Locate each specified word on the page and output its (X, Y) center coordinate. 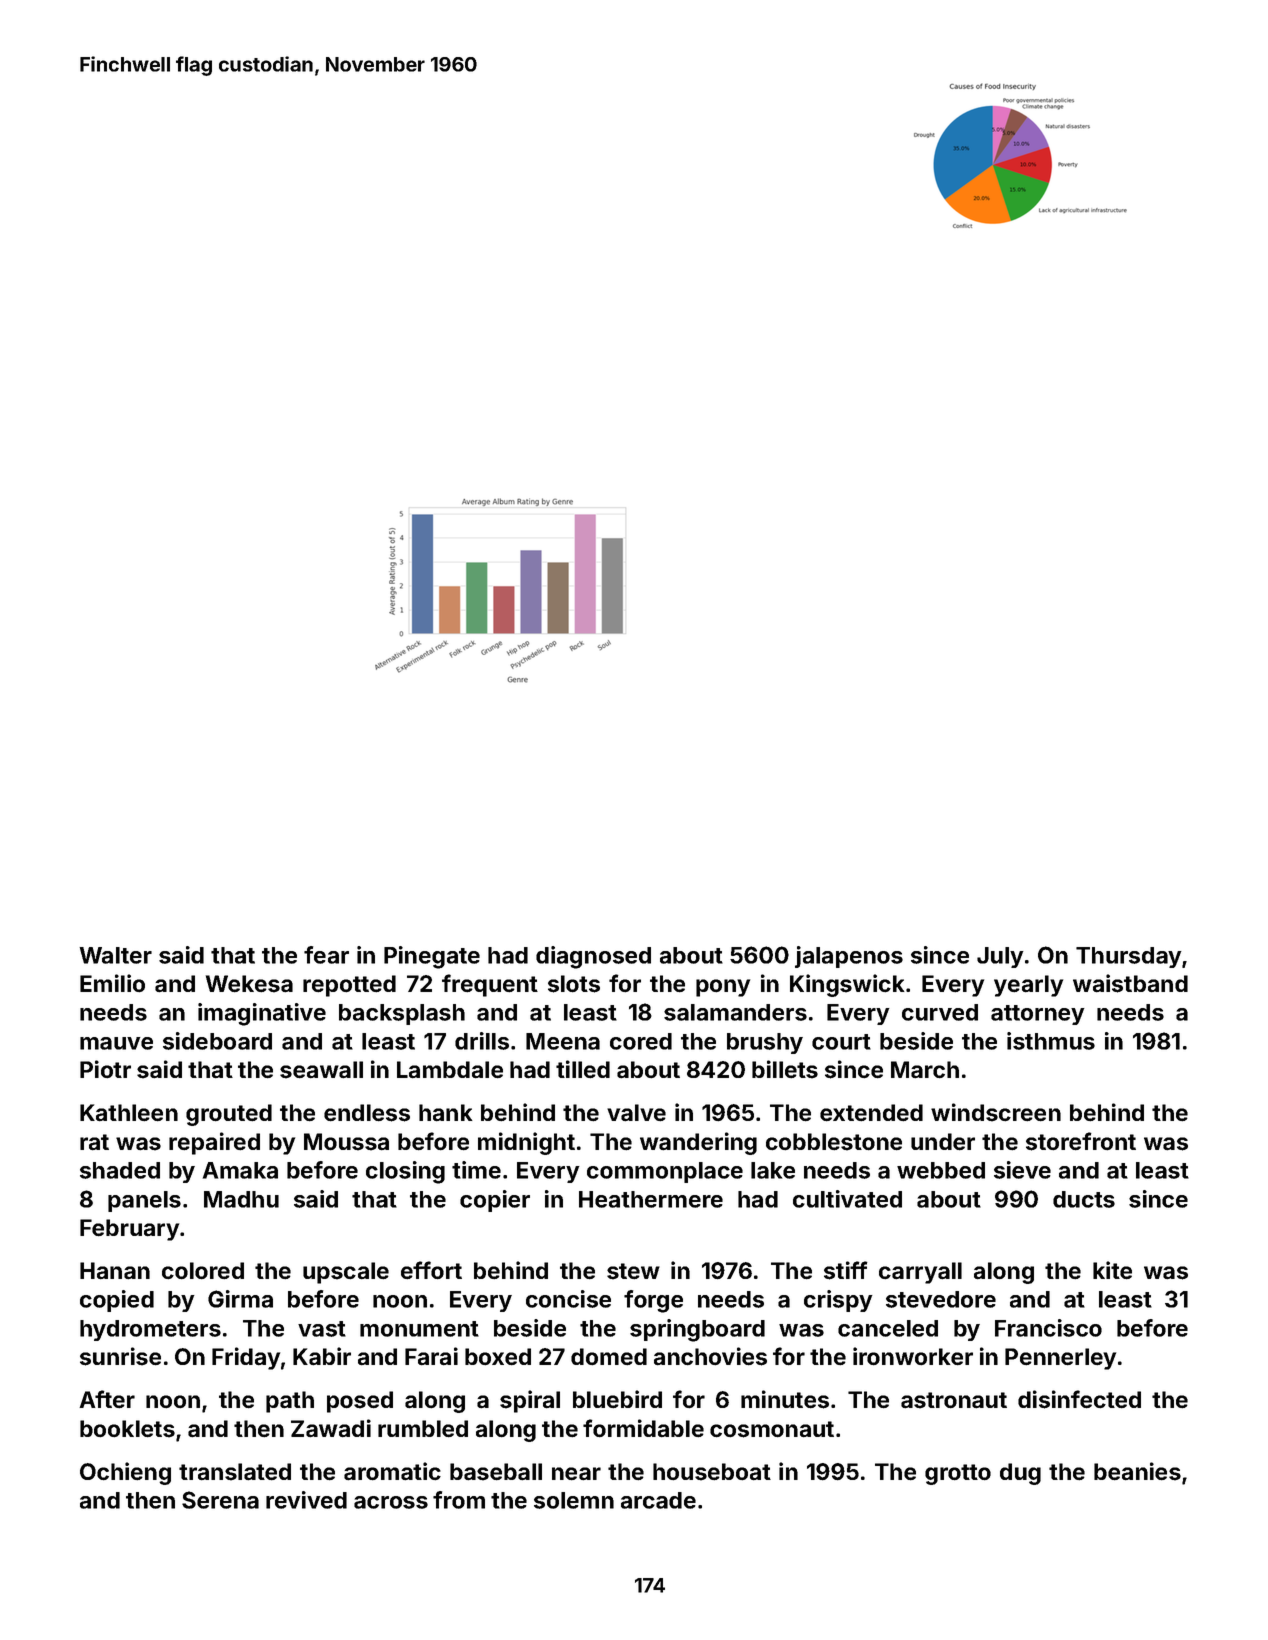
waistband (1130, 983)
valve (636, 1113)
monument (419, 1329)
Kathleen (129, 1113)
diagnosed (593, 957)
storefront (1081, 1141)
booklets (127, 1429)
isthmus (1051, 1041)
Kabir (322, 1356)
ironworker (913, 1356)
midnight (526, 1143)
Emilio (112, 983)
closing (405, 1172)
